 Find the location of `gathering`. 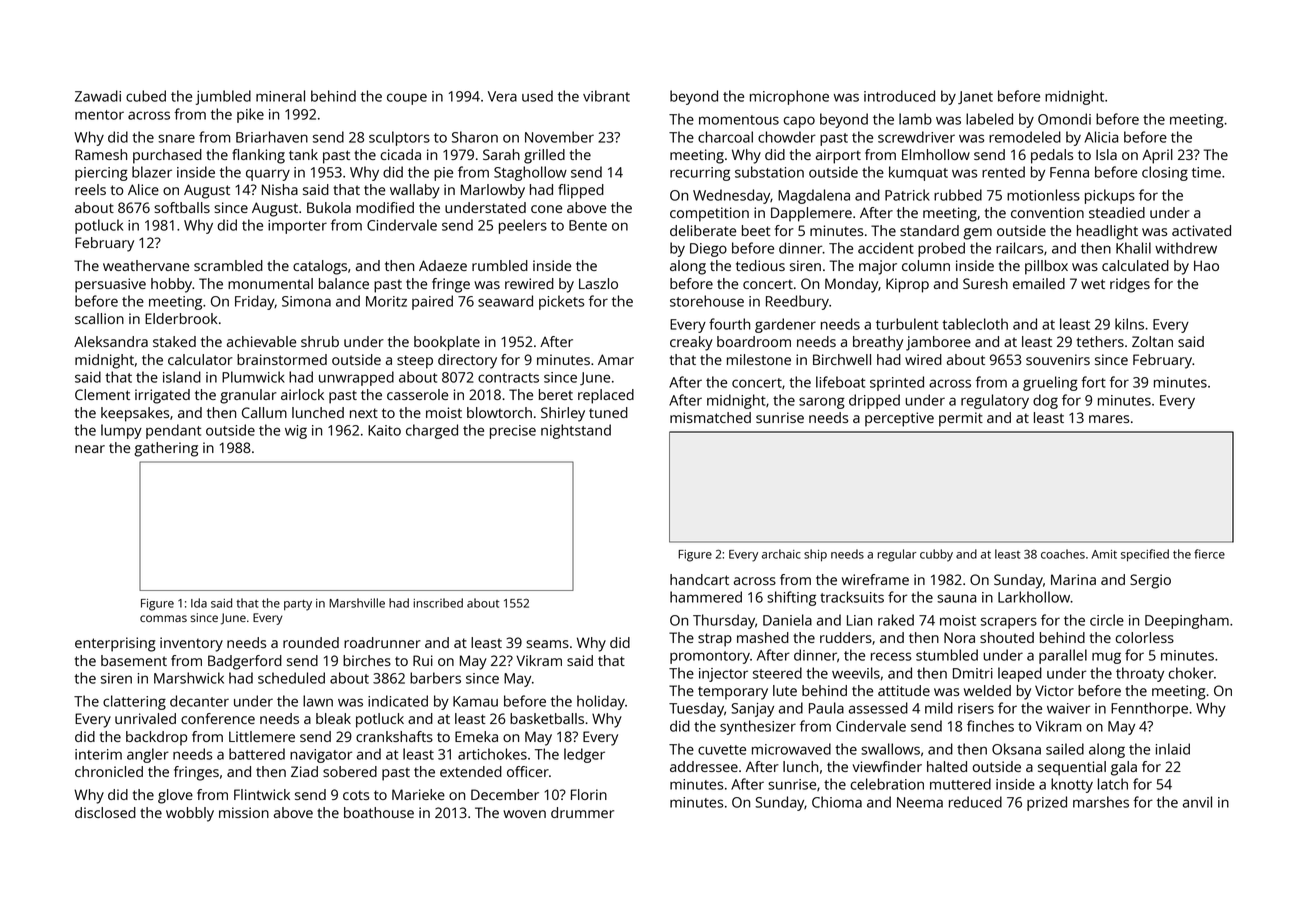

gathering is located at coordinates (166, 449).
